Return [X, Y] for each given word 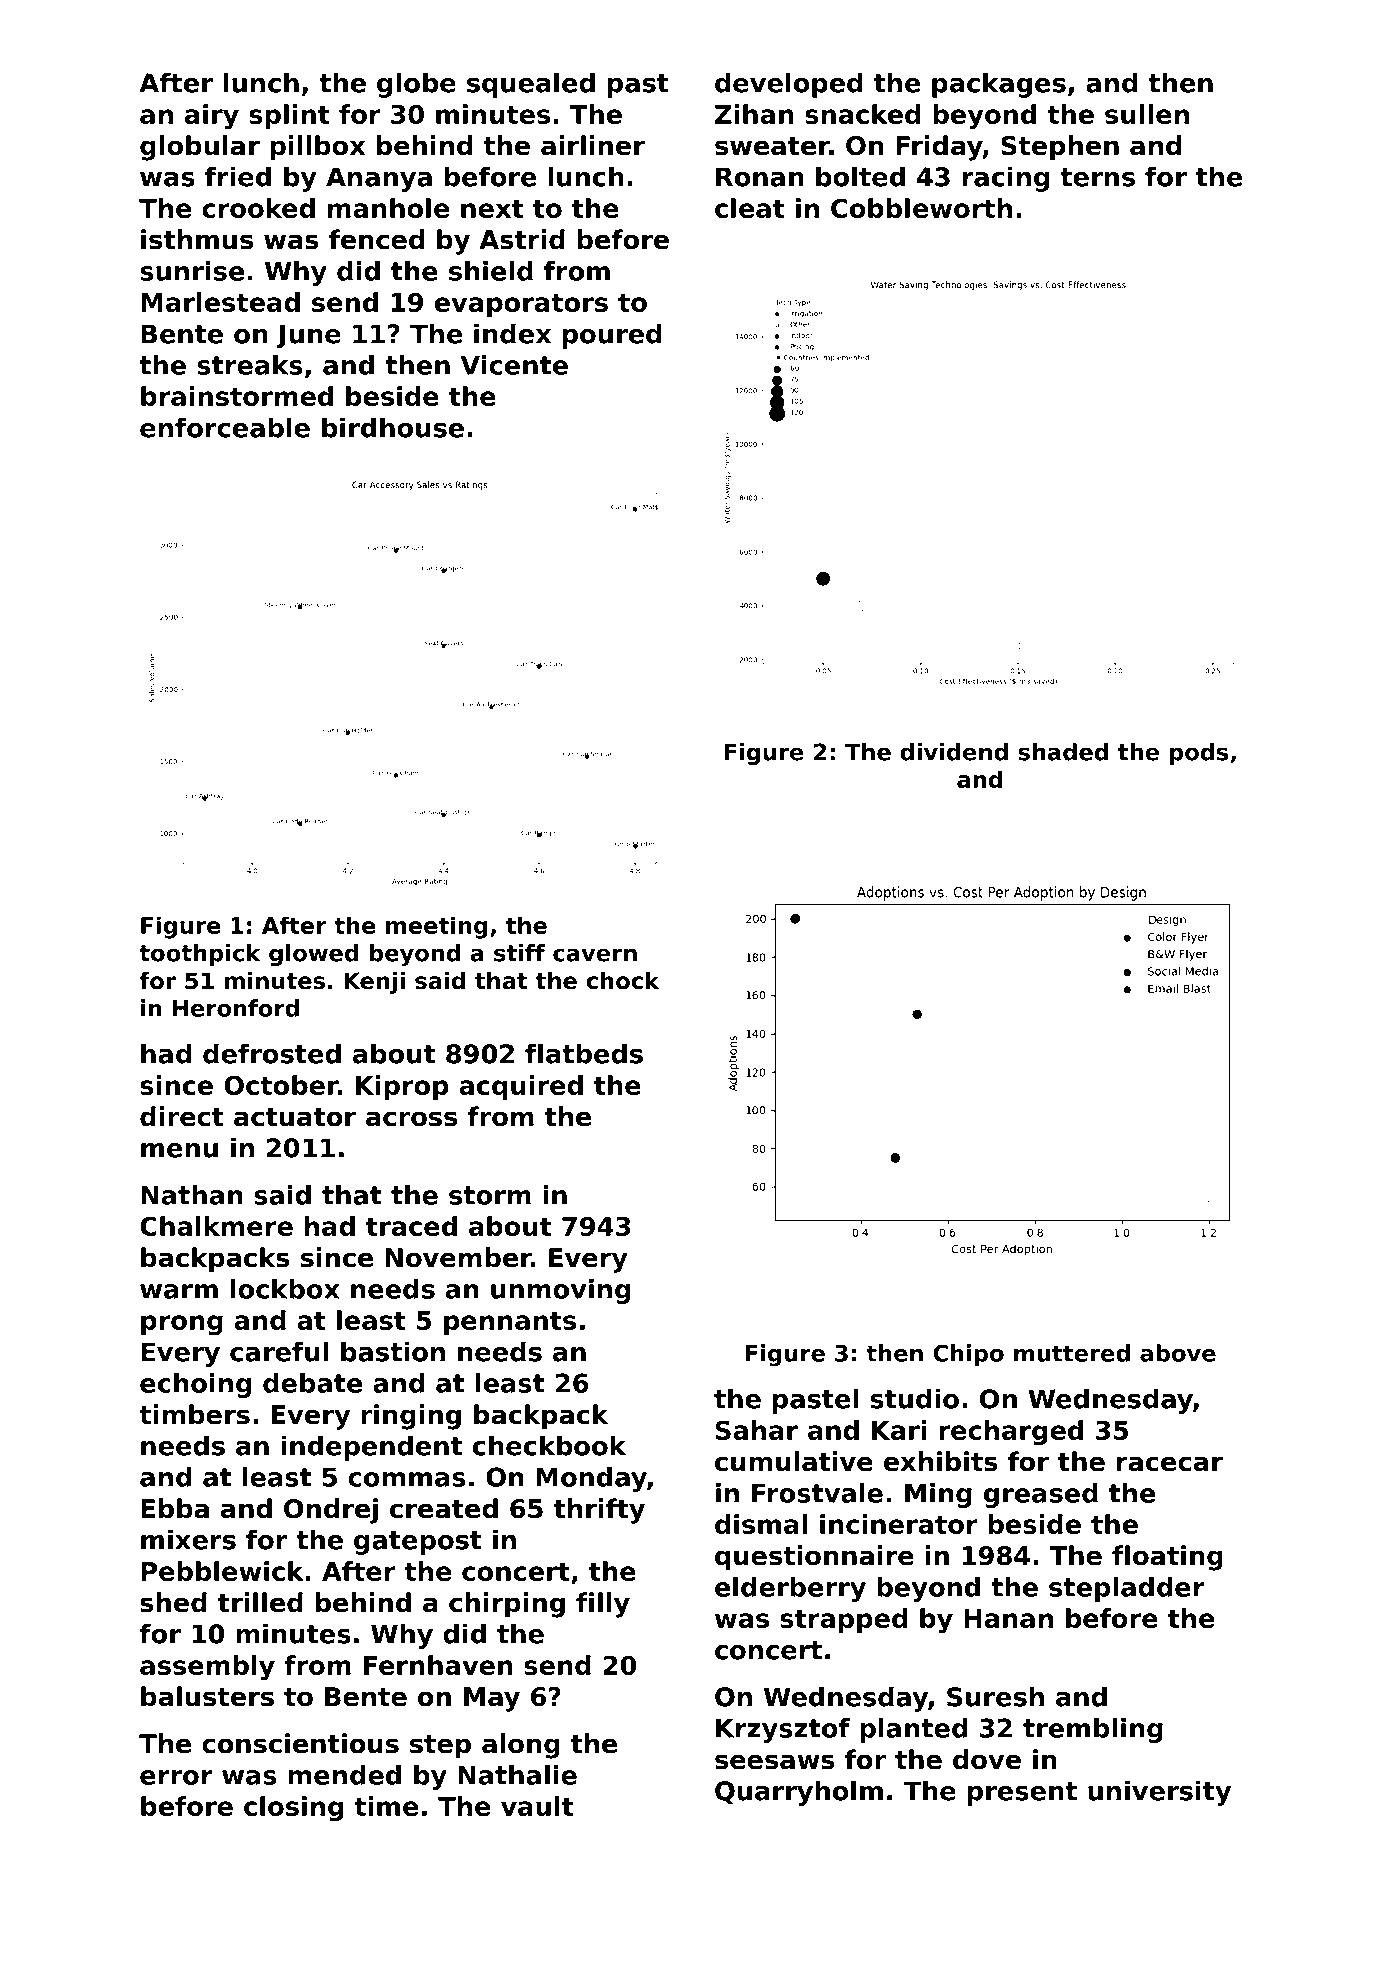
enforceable [225, 427]
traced [411, 1226]
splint [289, 116]
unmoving [561, 1291]
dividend [954, 752]
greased [1041, 1495]
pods [1199, 754]
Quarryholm [799, 1793]
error [176, 1777]
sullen [1147, 114]
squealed [531, 85]
